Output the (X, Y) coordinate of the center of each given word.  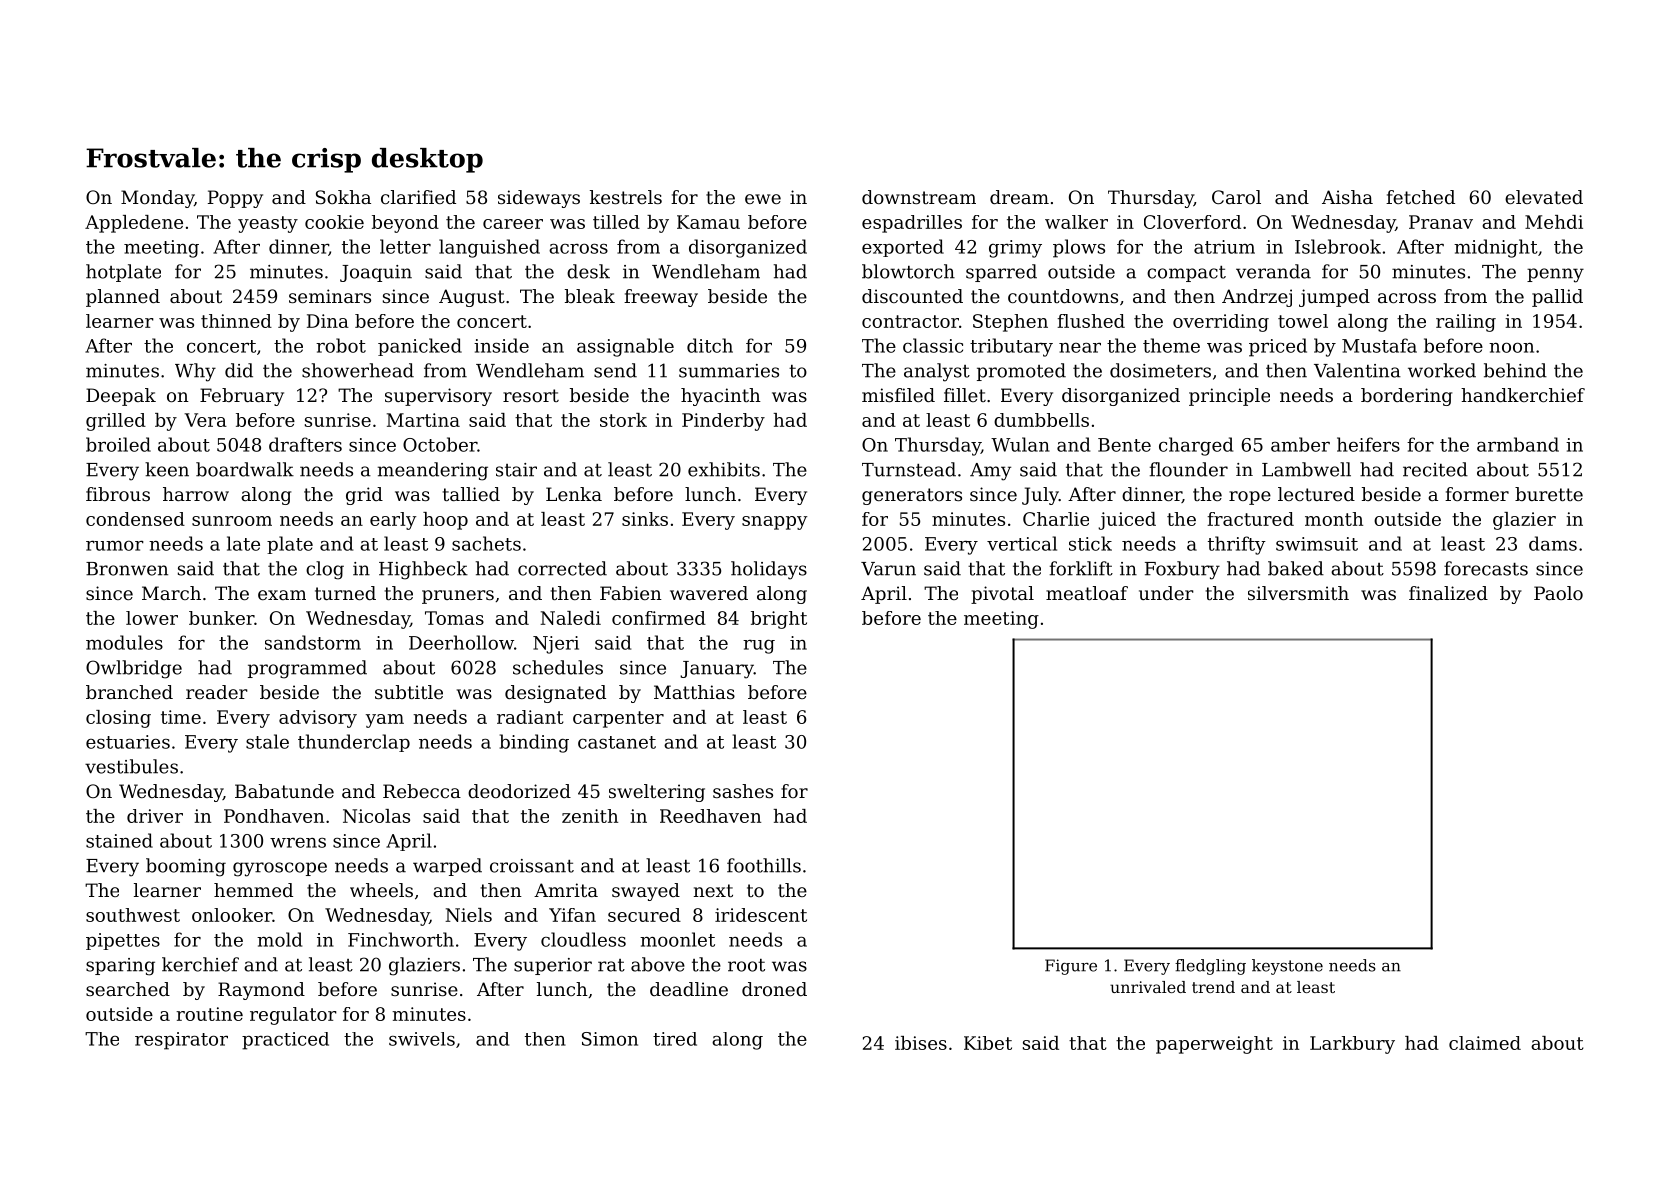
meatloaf (1087, 593)
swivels (422, 1039)
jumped (1334, 298)
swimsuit (1317, 544)
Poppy (235, 199)
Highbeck (423, 570)
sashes (743, 791)
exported (903, 248)
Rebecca (422, 791)
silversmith (1298, 593)
